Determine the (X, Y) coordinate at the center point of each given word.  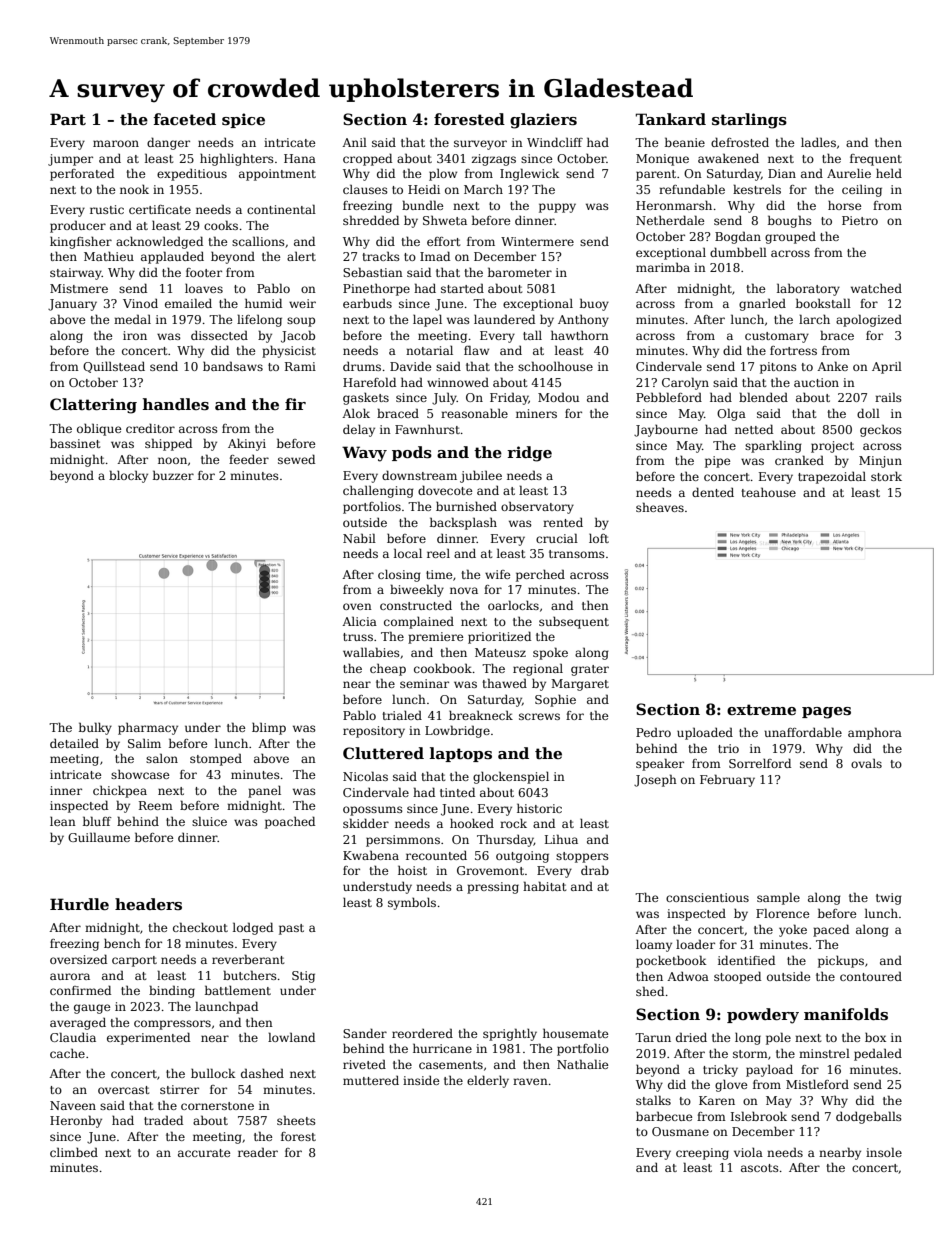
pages (826, 713)
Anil (354, 142)
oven (357, 606)
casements (451, 1065)
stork (886, 476)
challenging (378, 491)
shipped (168, 444)
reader (258, 1152)
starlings (749, 121)
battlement (238, 990)
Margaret (580, 685)
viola (748, 1152)
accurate (204, 1153)
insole (884, 1152)
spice (243, 120)
